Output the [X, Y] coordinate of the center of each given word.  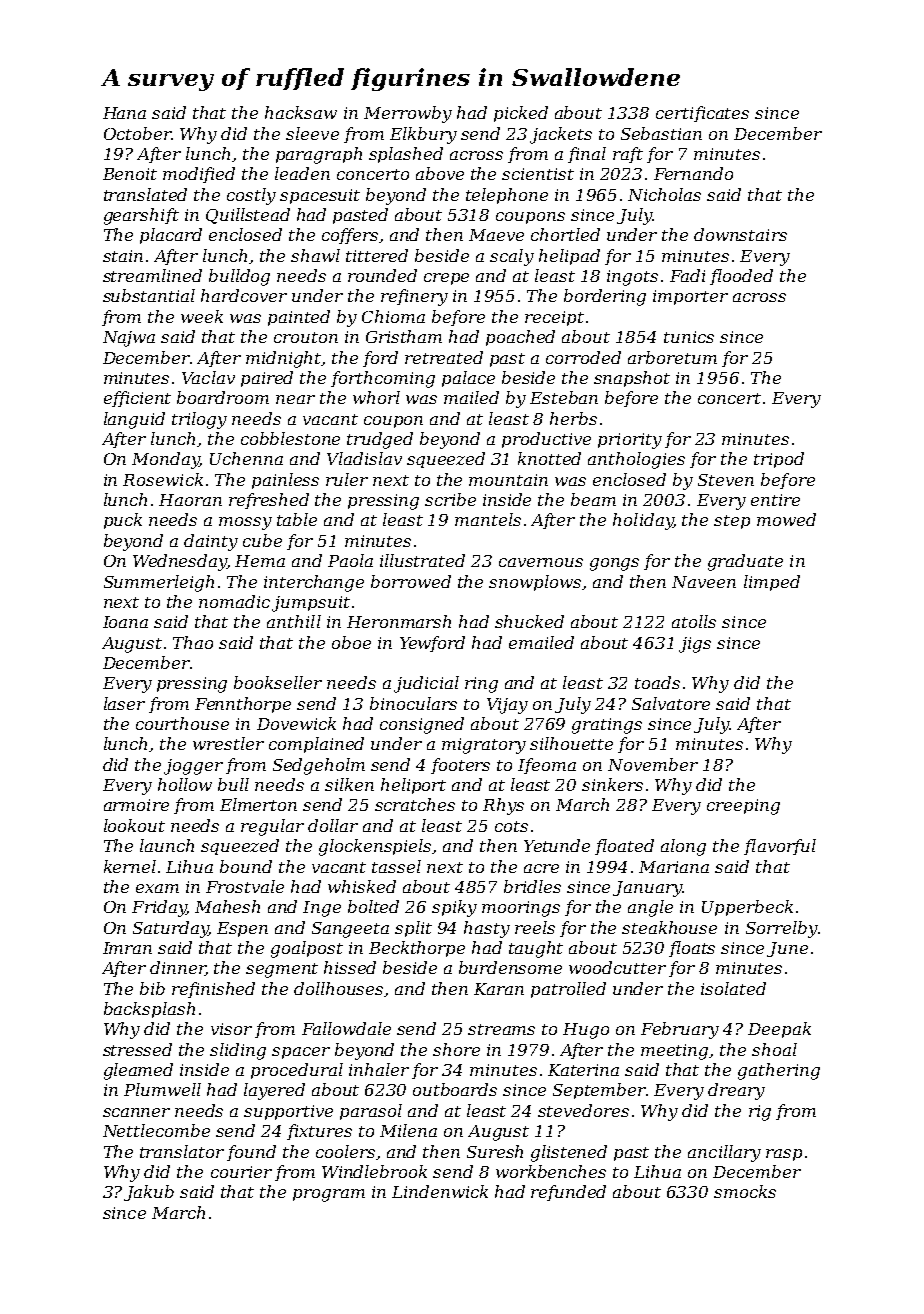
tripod [779, 460]
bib [152, 988]
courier [241, 1172]
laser [124, 703]
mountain [508, 480]
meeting [675, 1052]
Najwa [129, 339]
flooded [741, 277]
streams [501, 1029]
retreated [444, 357]
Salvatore [671, 703]
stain [123, 256]
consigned [422, 725]
